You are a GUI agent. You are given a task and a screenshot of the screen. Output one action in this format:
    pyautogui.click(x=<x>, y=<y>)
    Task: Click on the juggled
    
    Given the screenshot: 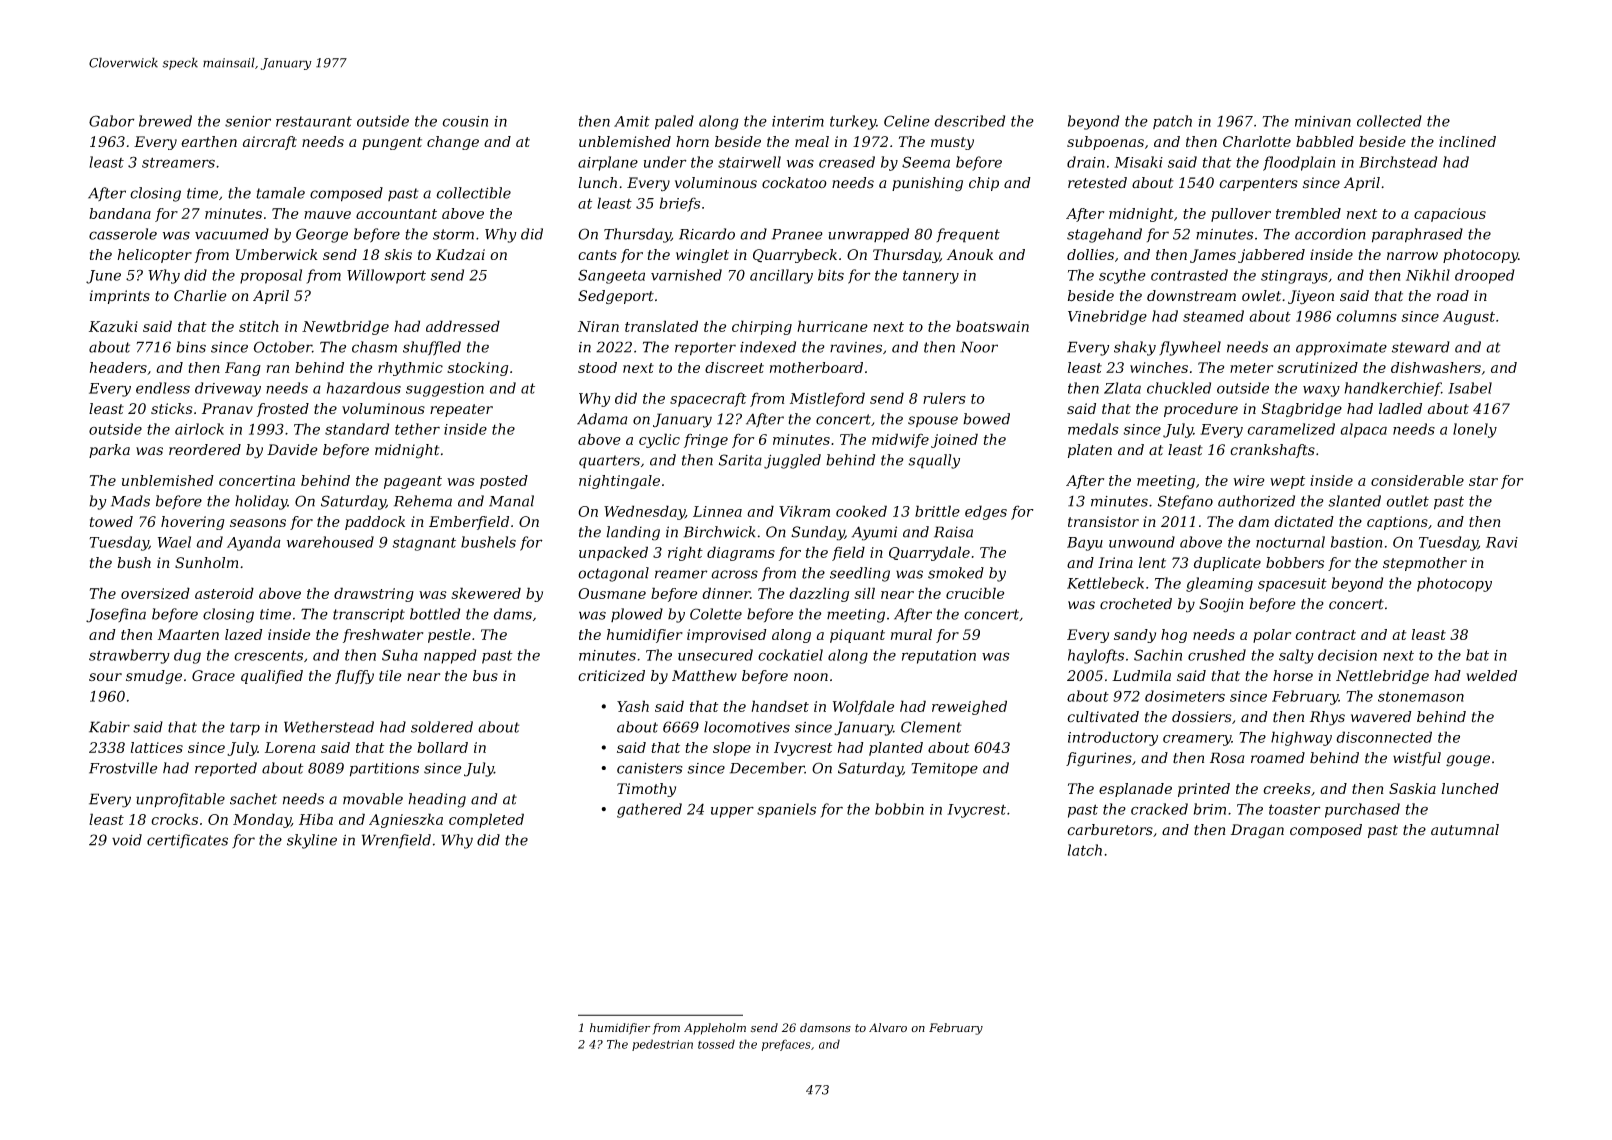 What is the action you would take?
    pyautogui.click(x=792, y=461)
